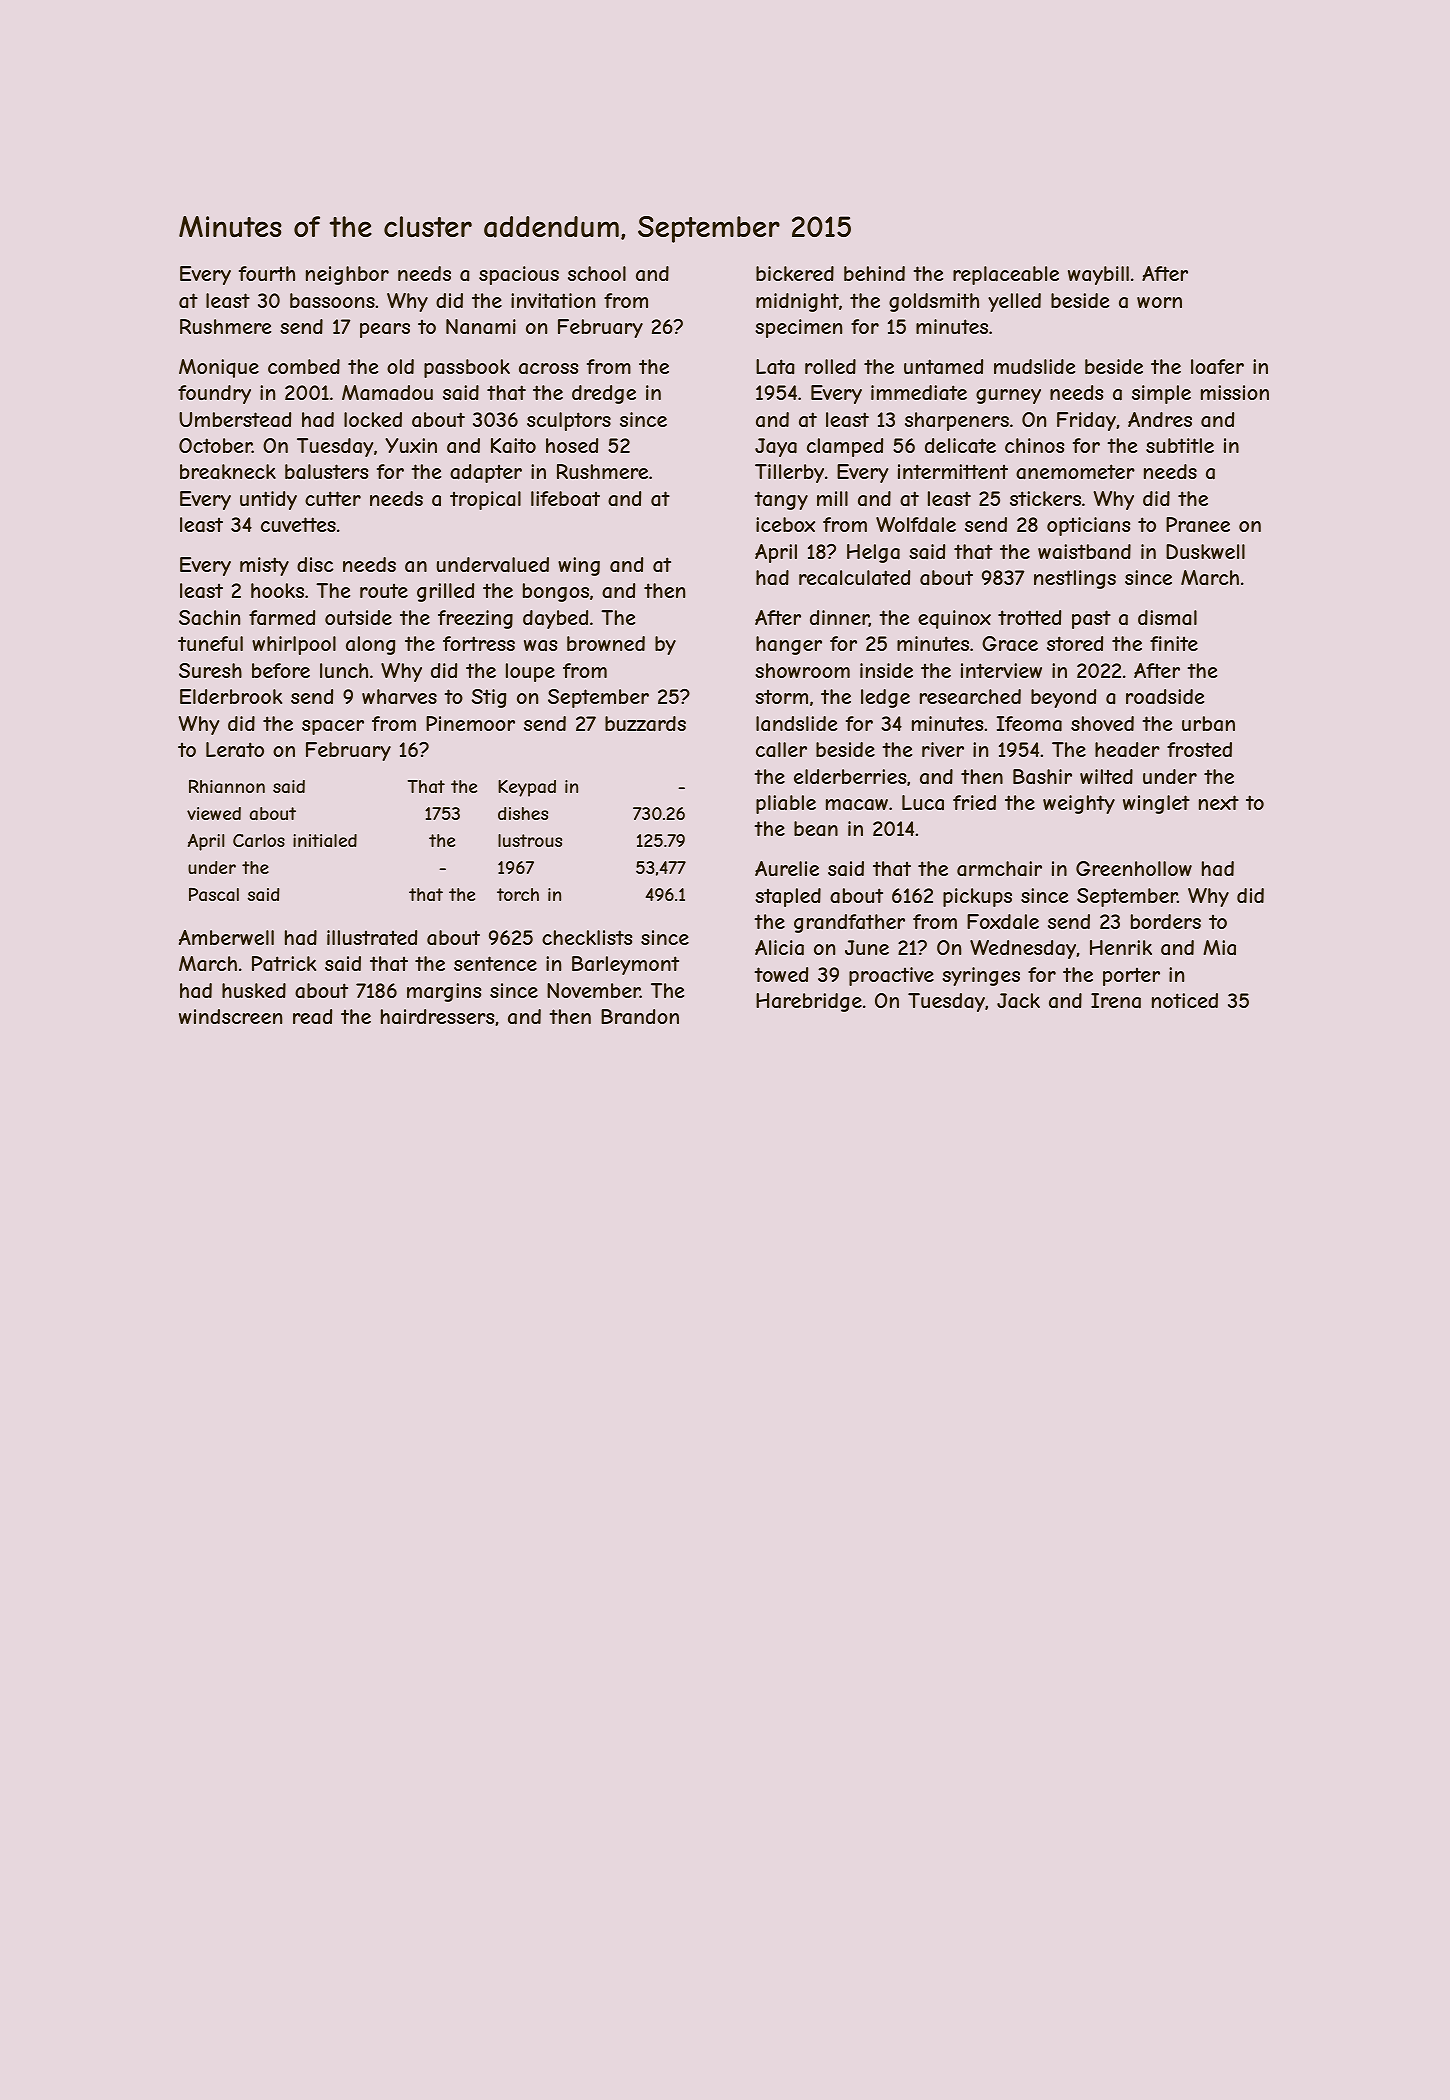  I want to click on browned, so click(606, 643).
